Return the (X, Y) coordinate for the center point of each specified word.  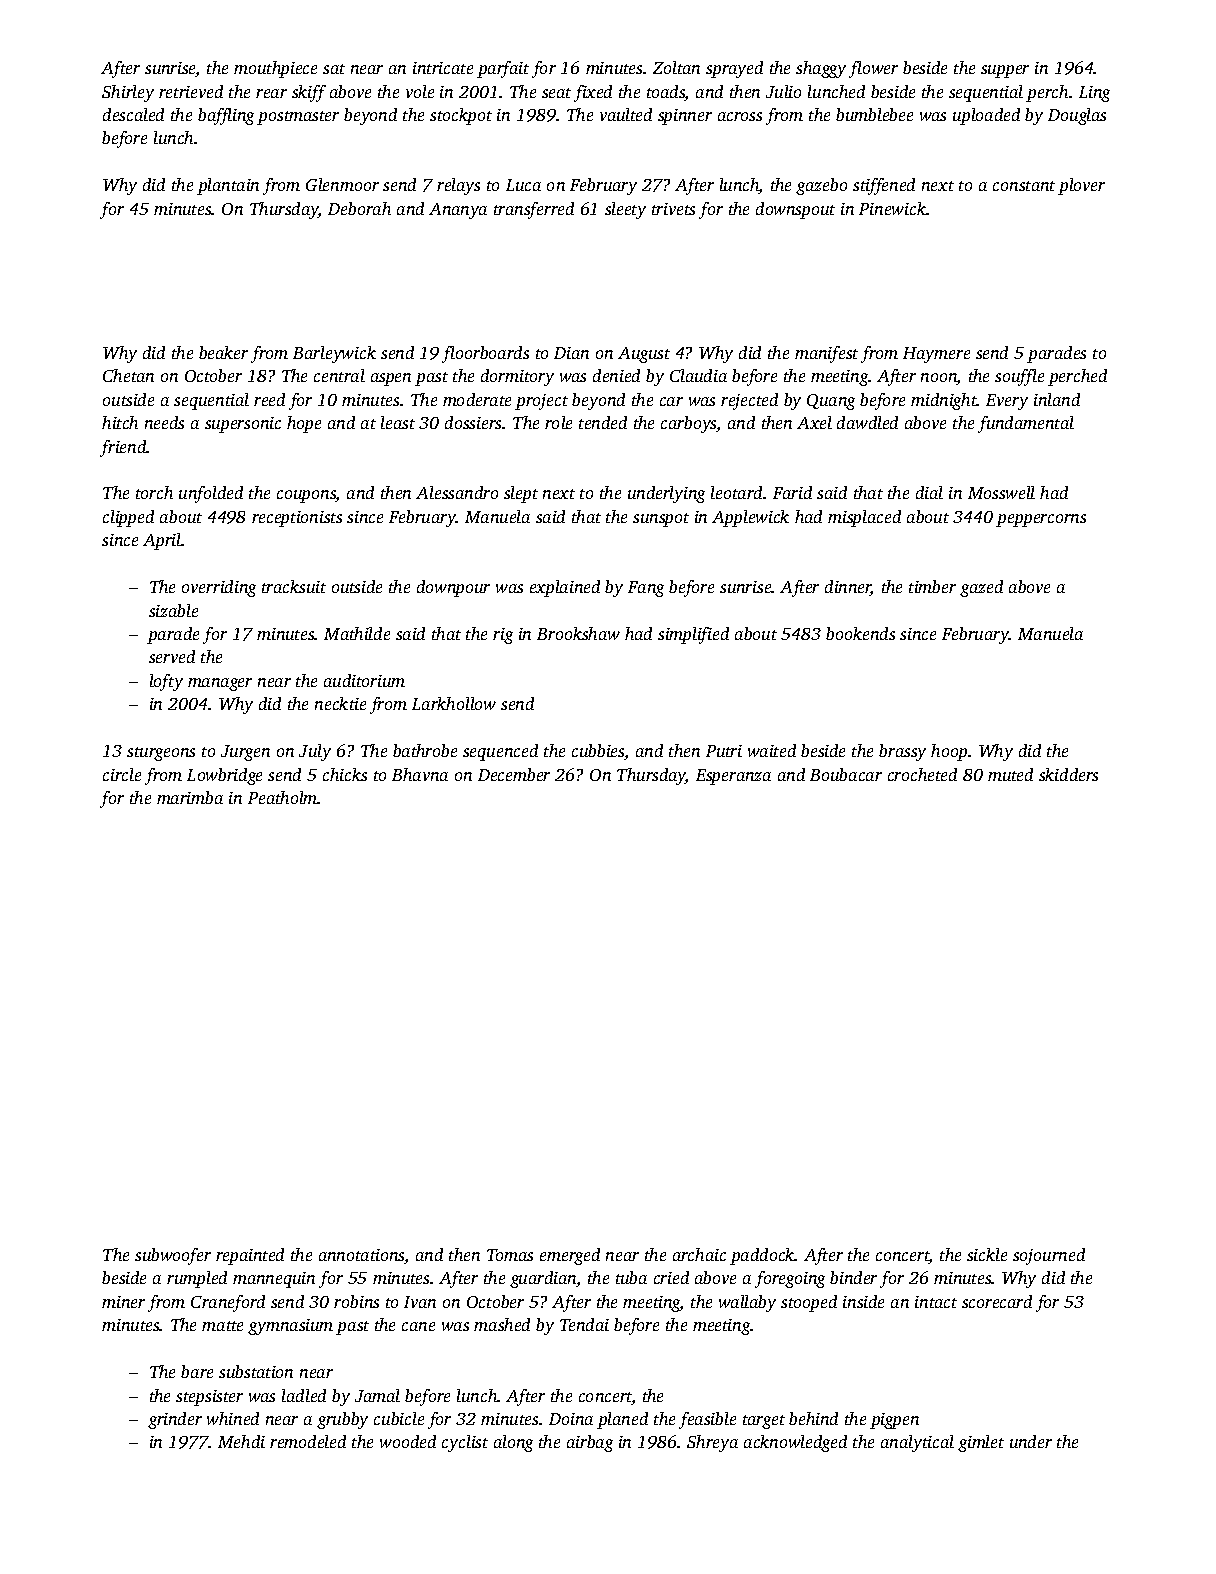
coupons (306, 496)
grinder (175, 1420)
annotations (362, 1256)
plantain (228, 186)
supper (1005, 71)
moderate (477, 399)
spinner (685, 117)
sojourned (1049, 1256)
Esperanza (733, 777)
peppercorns (1041, 520)
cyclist (465, 1443)
